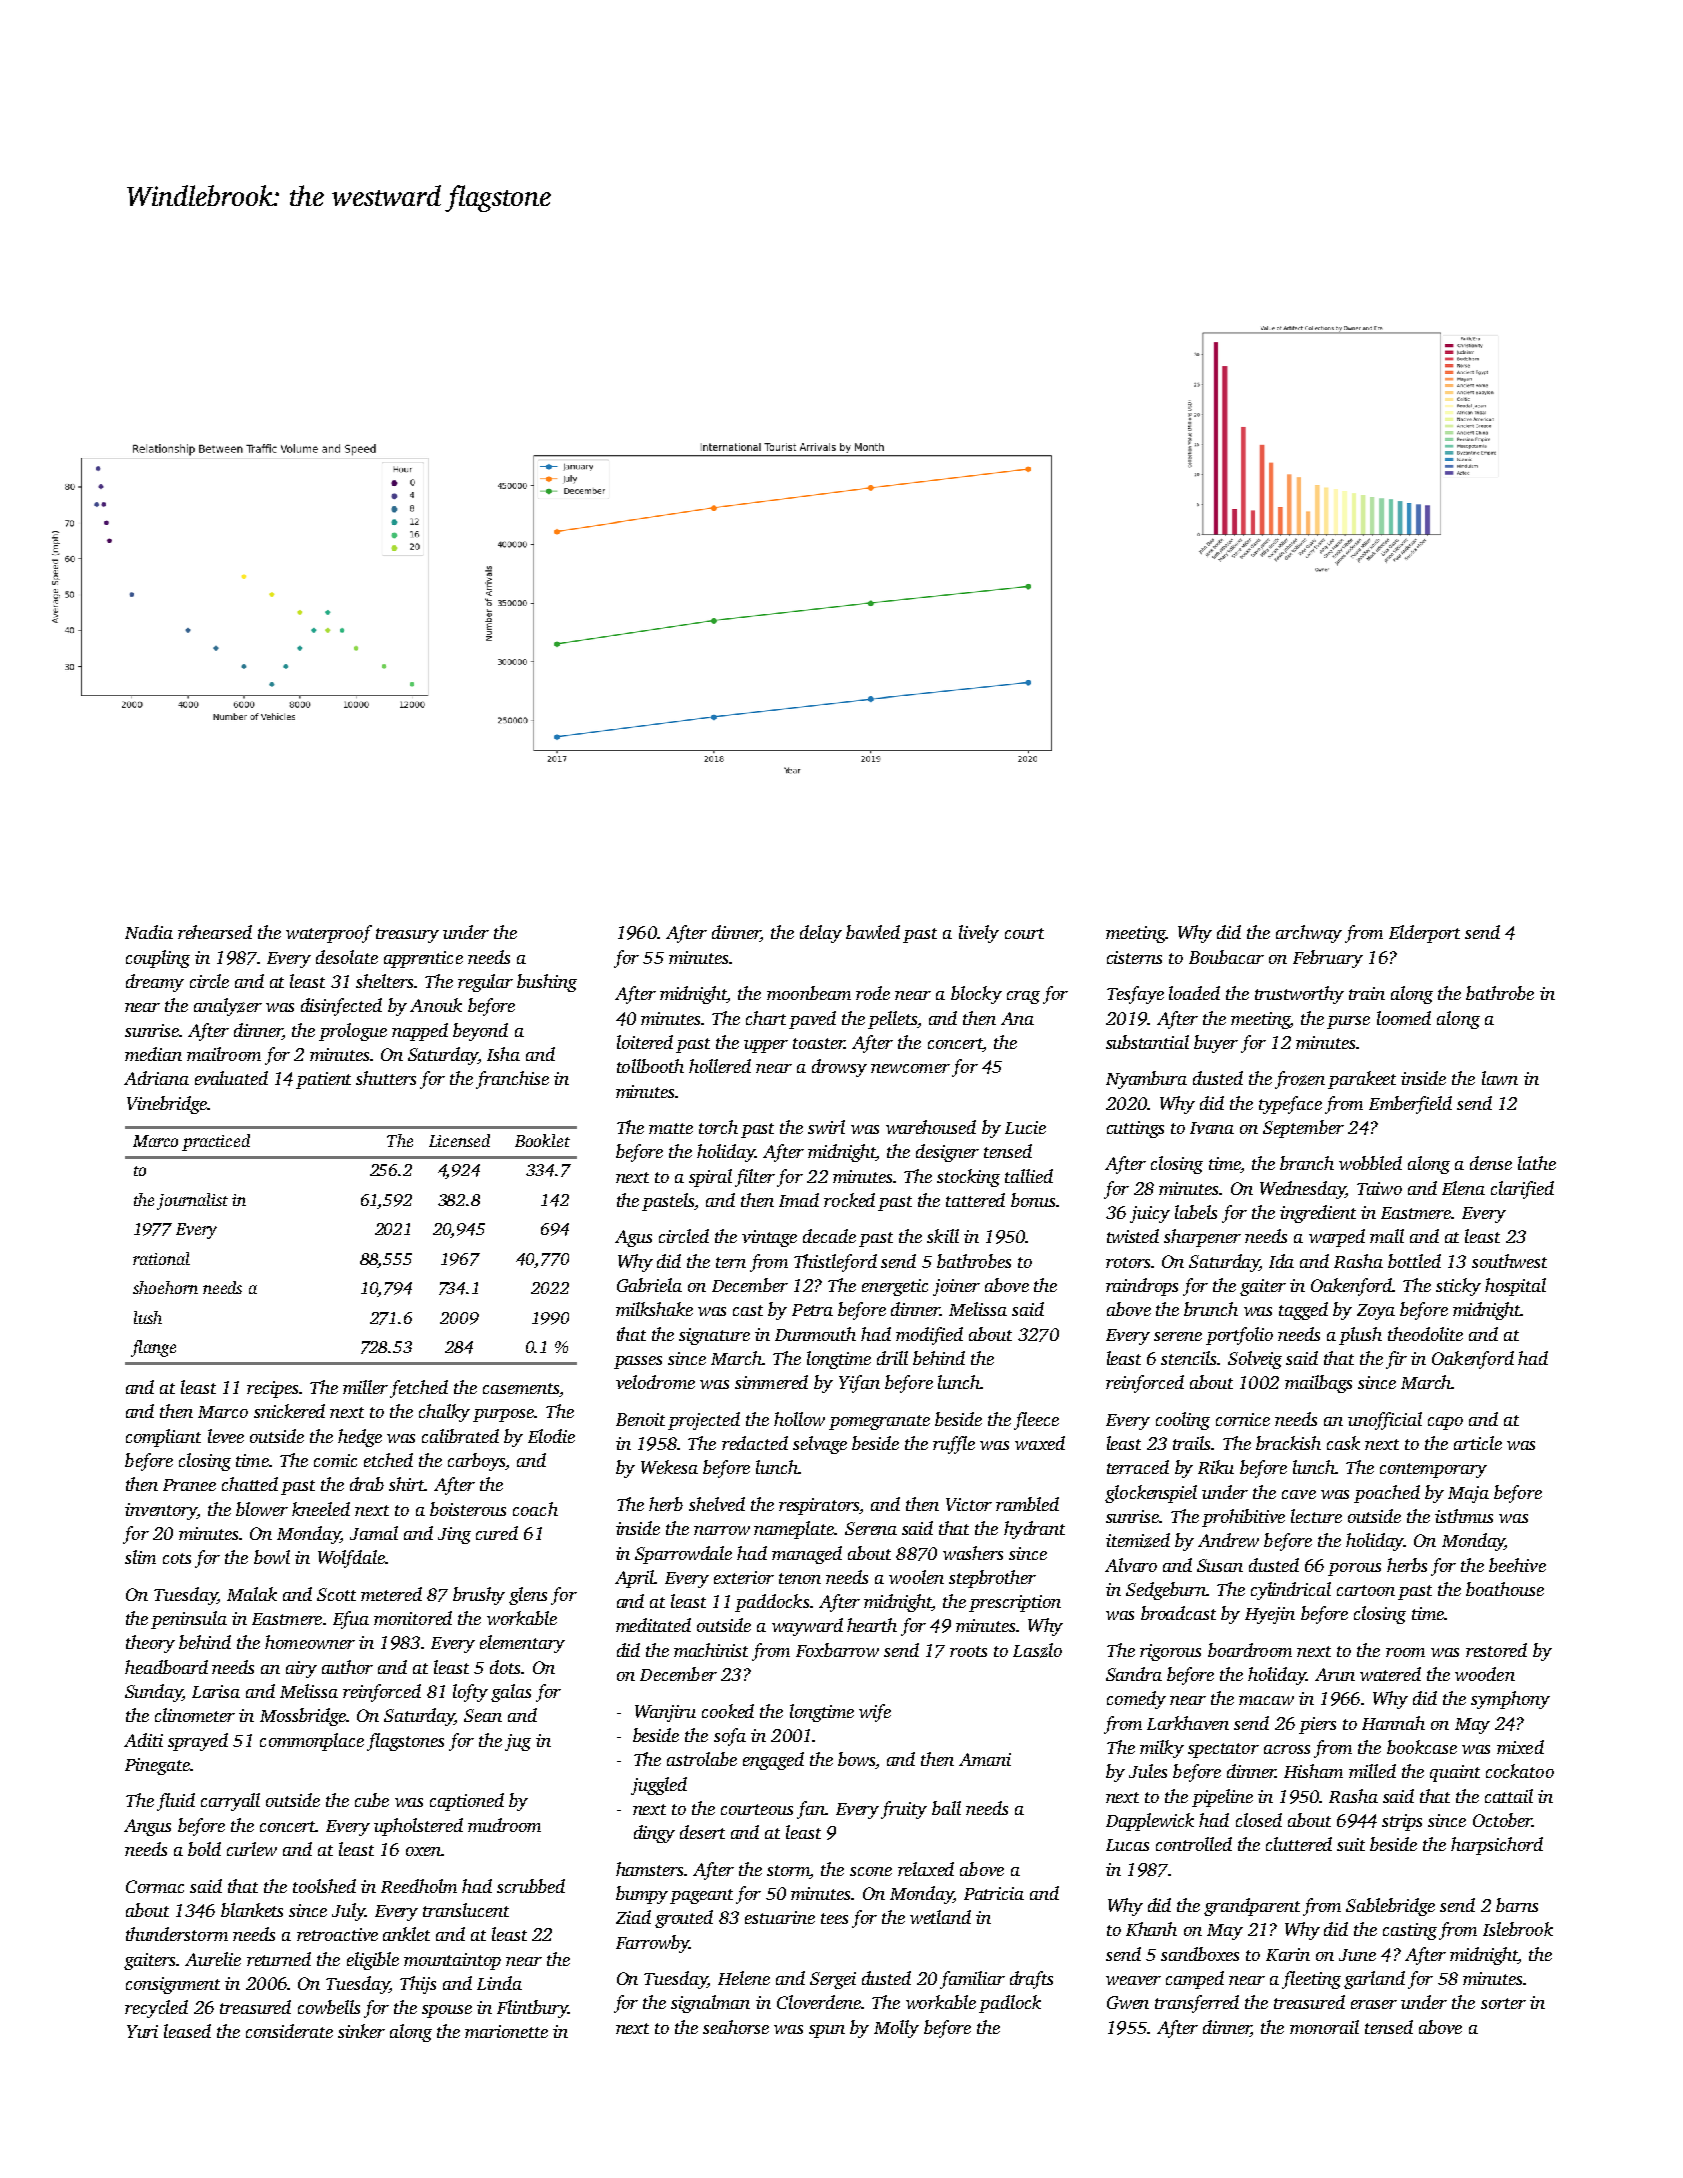  Describe the element at coordinates (1037, 1650) in the screenshot. I see `Laszlo` at that location.
